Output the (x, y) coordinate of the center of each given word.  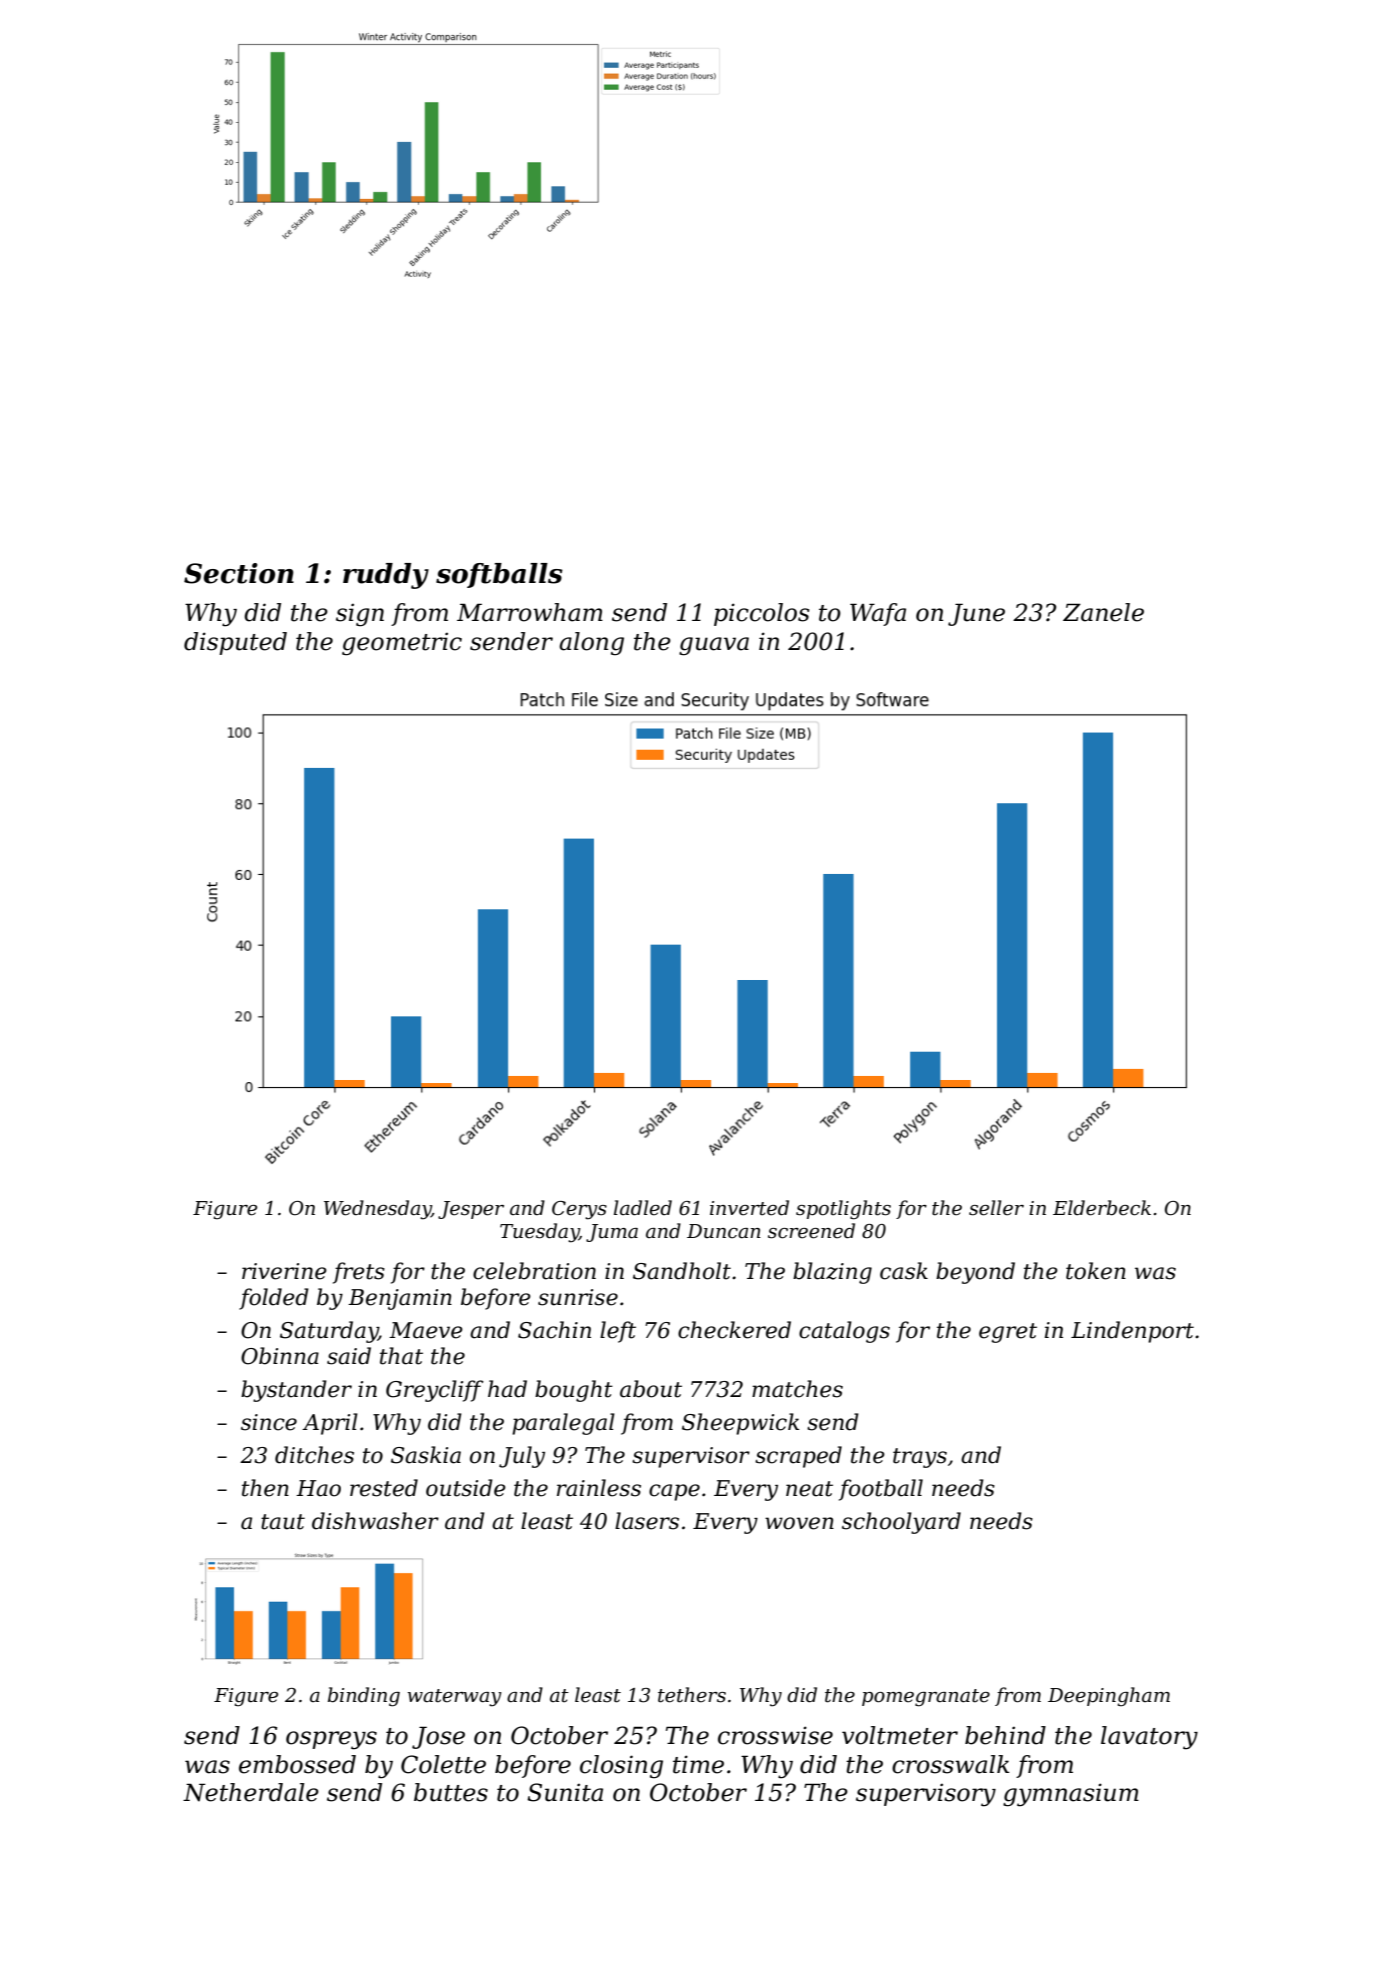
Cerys (579, 1210)
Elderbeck (1102, 1208)
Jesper (471, 1210)
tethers (692, 1695)
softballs (499, 575)
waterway (455, 1698)
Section (239, 573)
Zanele (1103, 612)
